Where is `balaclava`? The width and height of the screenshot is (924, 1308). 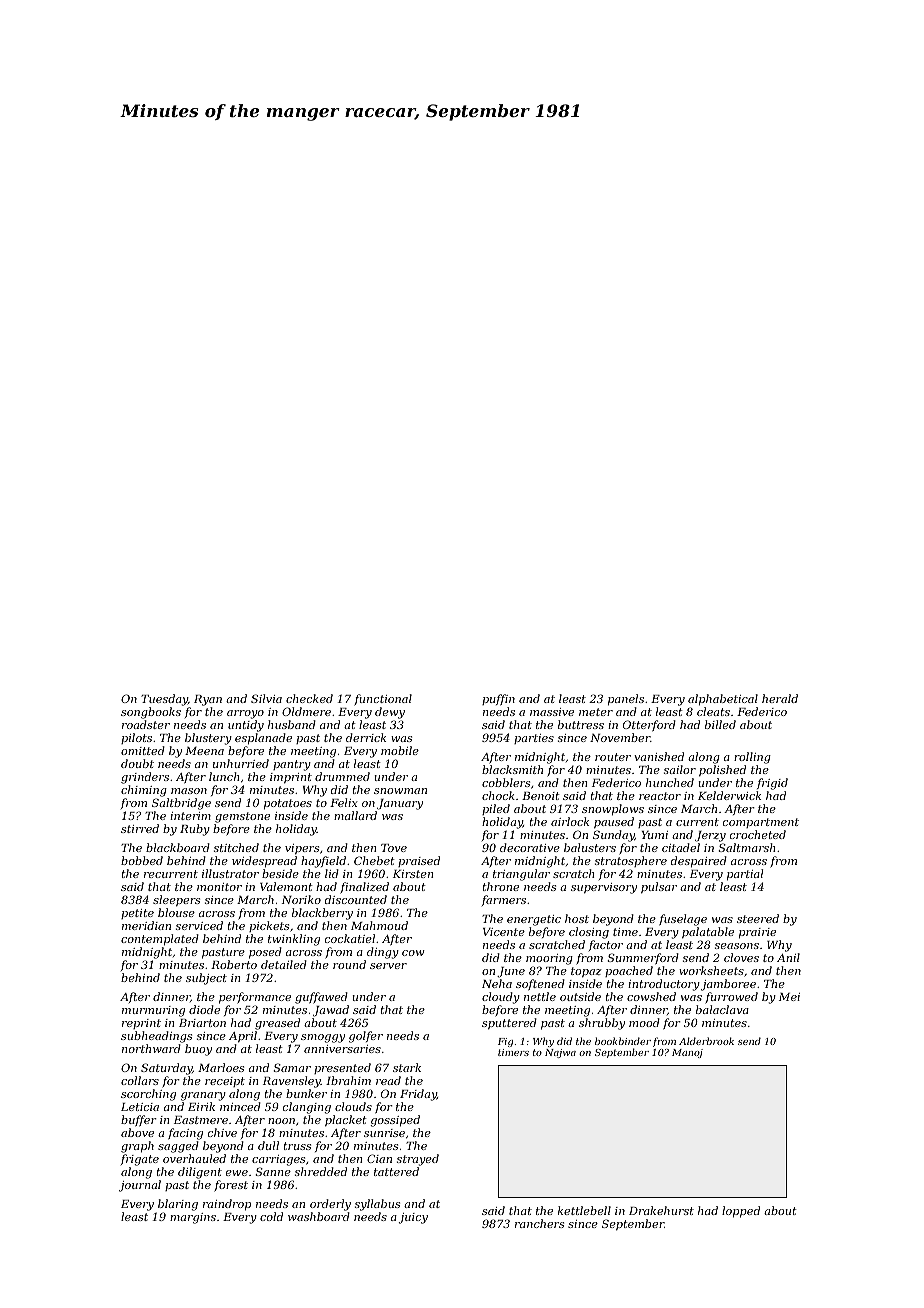 balaclava is located at coordinates (722, 1009).
